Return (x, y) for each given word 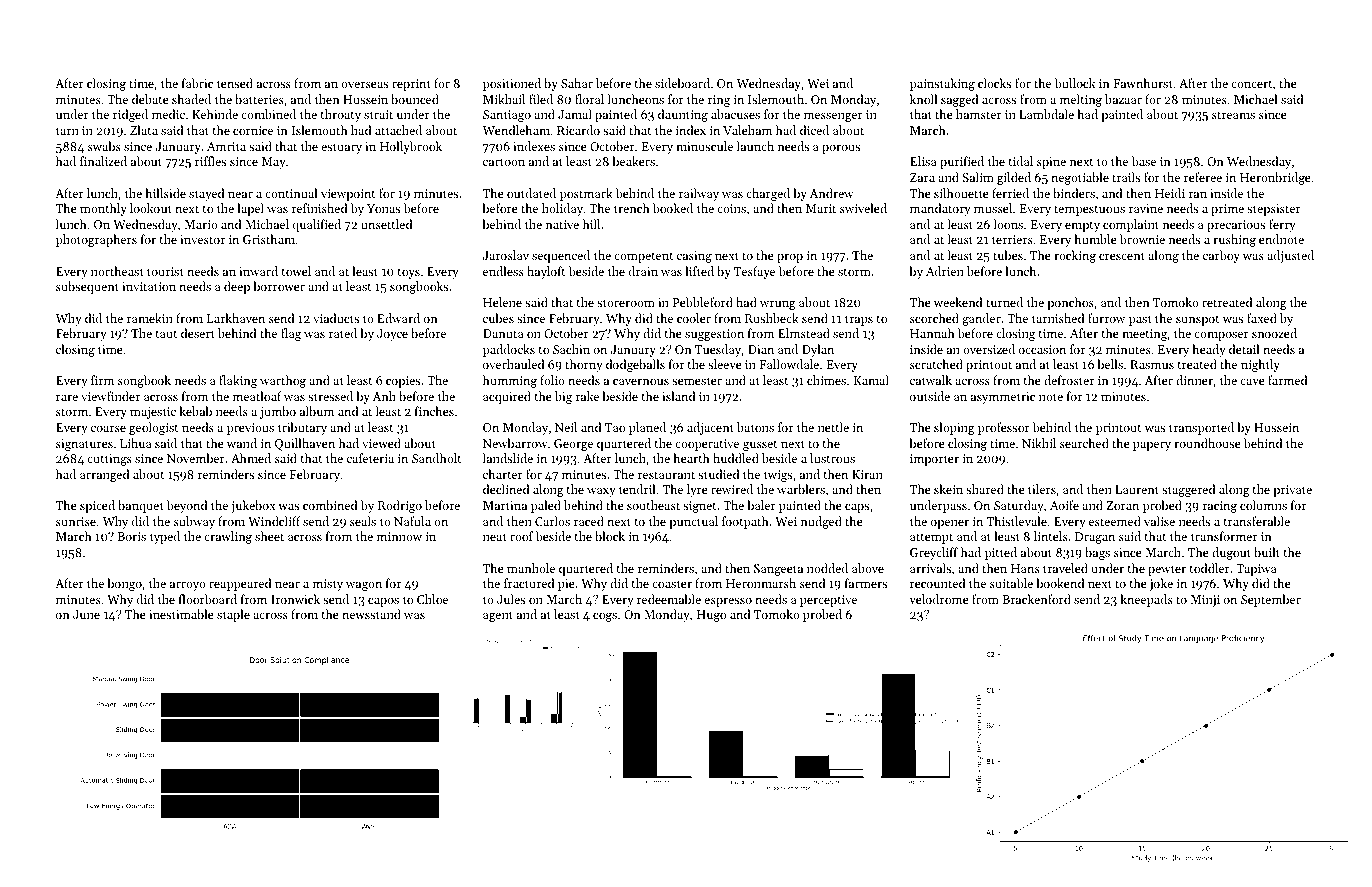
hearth (691, 458)
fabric (197, 83)
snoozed (1274, 333)
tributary (302, 428)
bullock (1075, 83)
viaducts (336, 318)
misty (328, 585)
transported (1201, 428)
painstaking (942, 84)
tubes (1008, 255)
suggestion (714, 335)
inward (258, 271)
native (562, 224)
